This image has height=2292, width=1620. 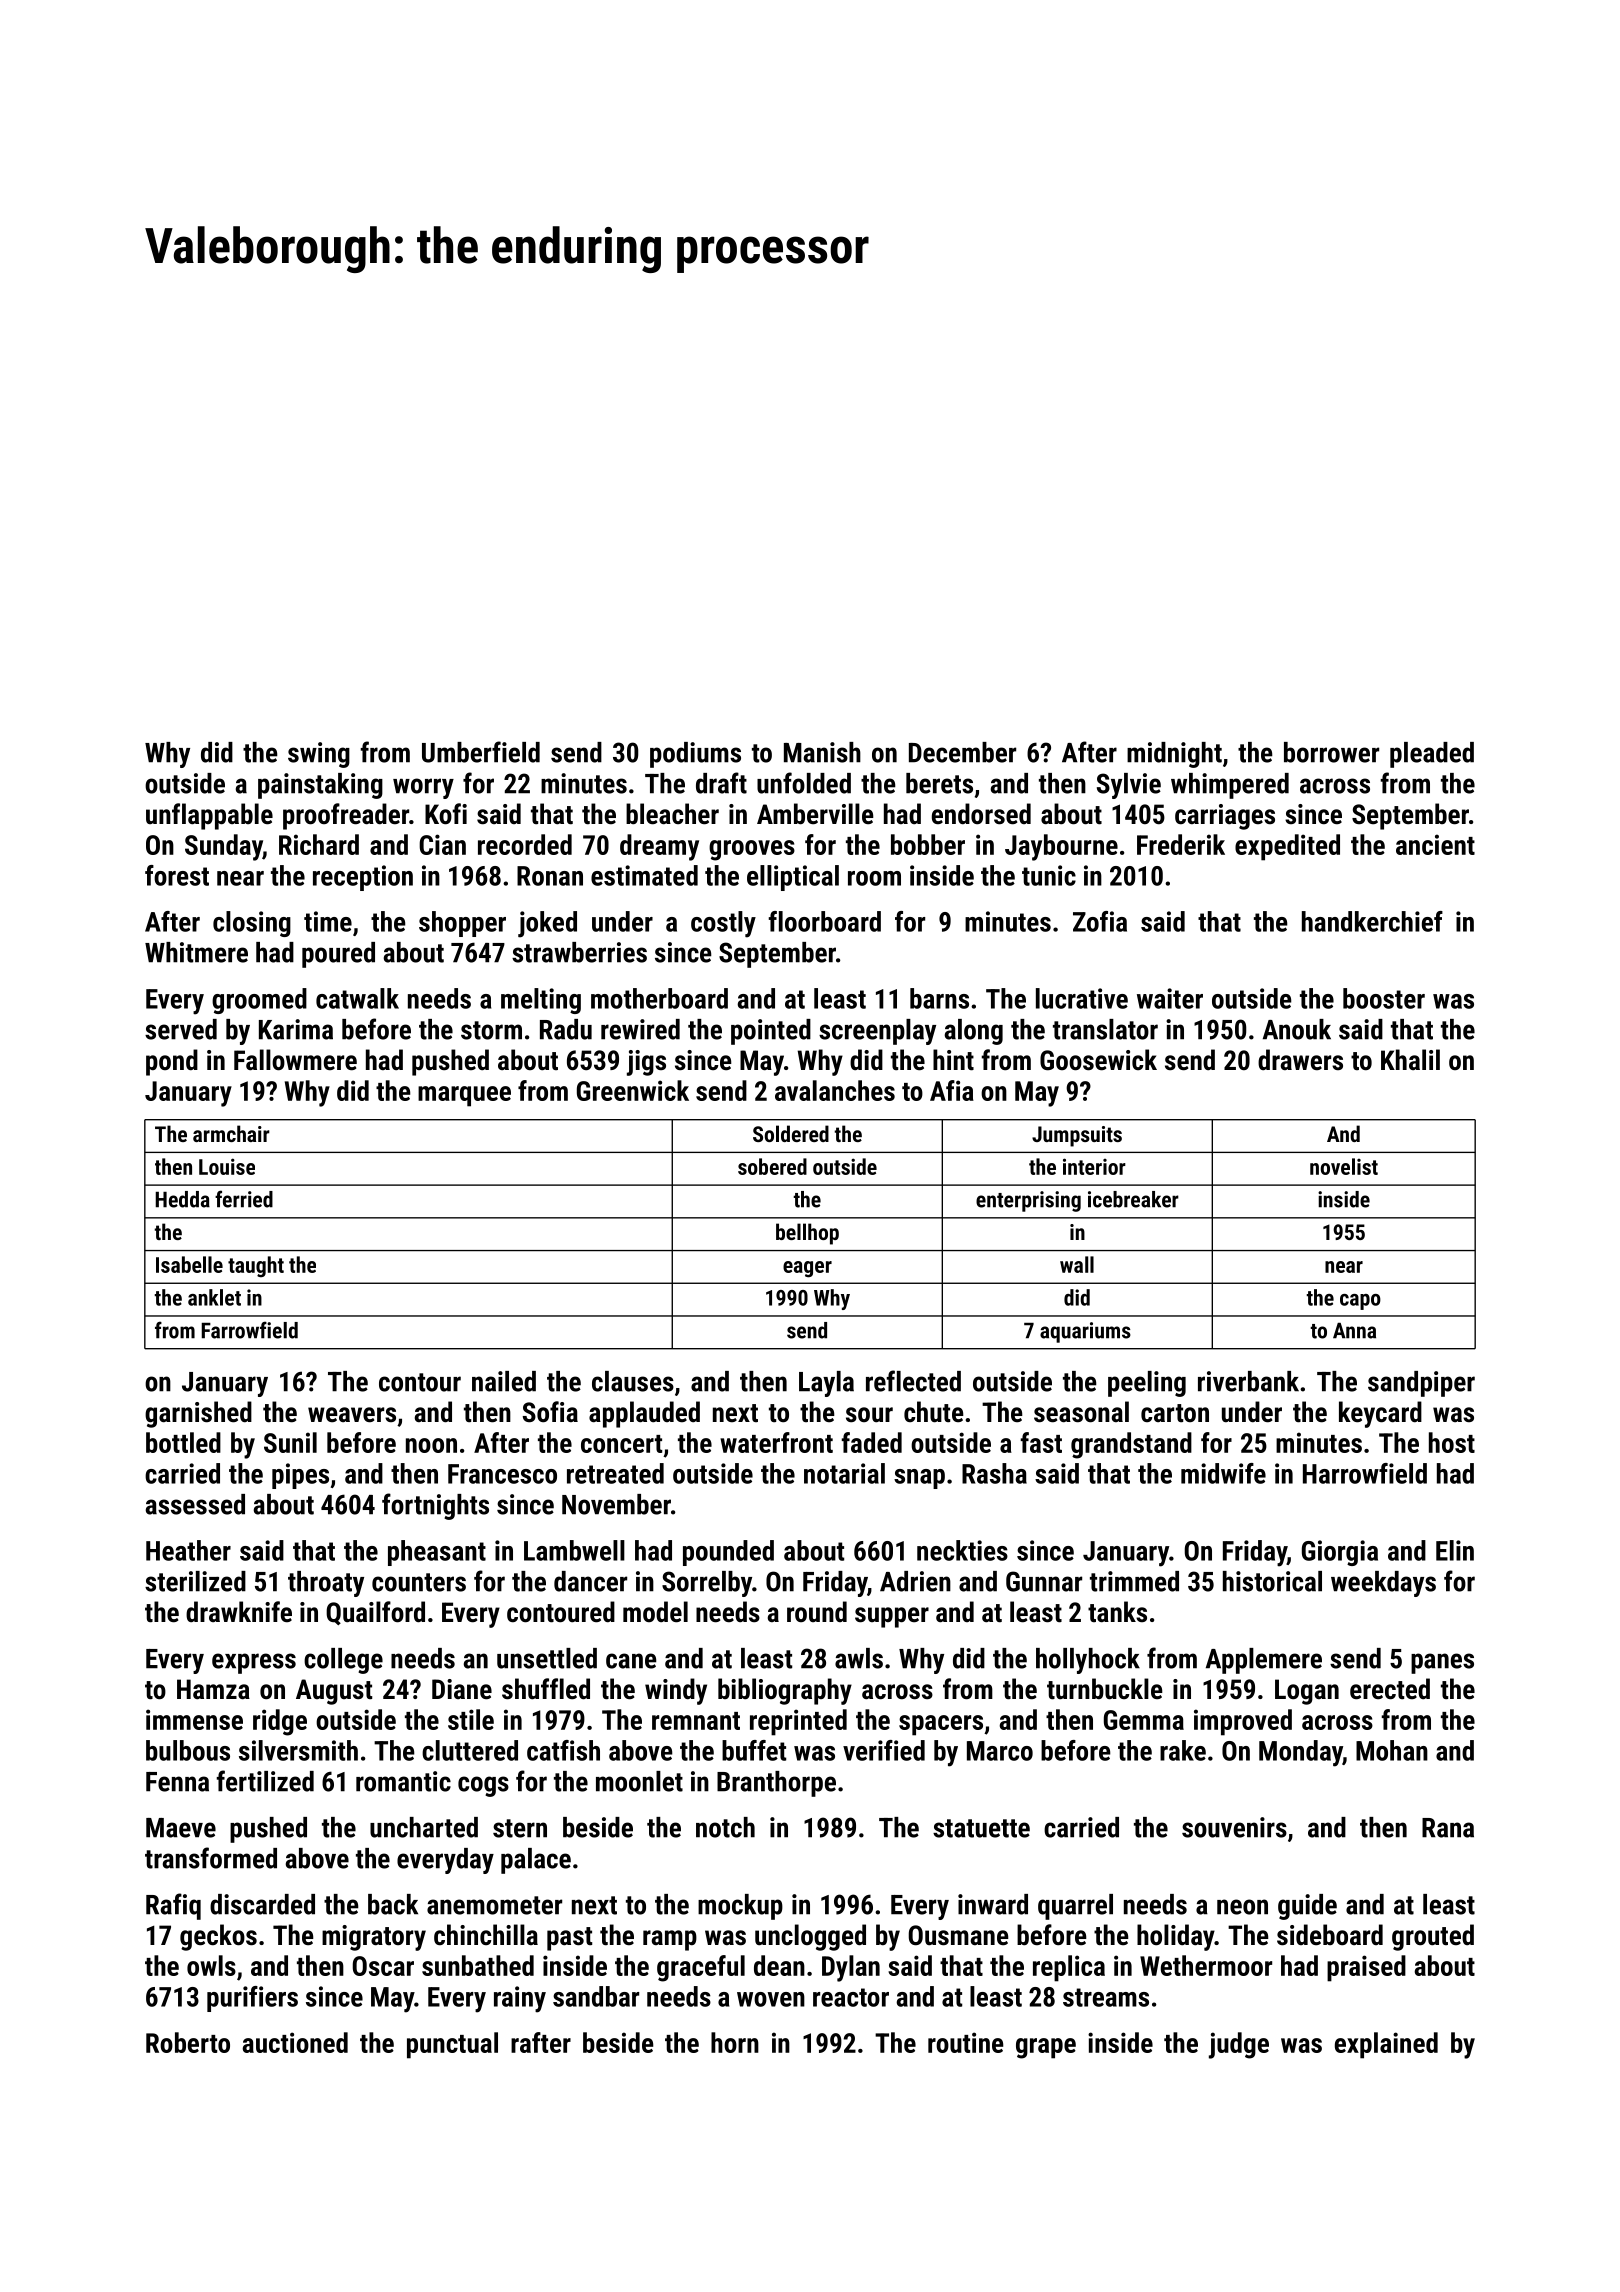 What do you see at coordinates (352, 1415) in the image?
I see `weavers` at bounding box center [352, 1415].
